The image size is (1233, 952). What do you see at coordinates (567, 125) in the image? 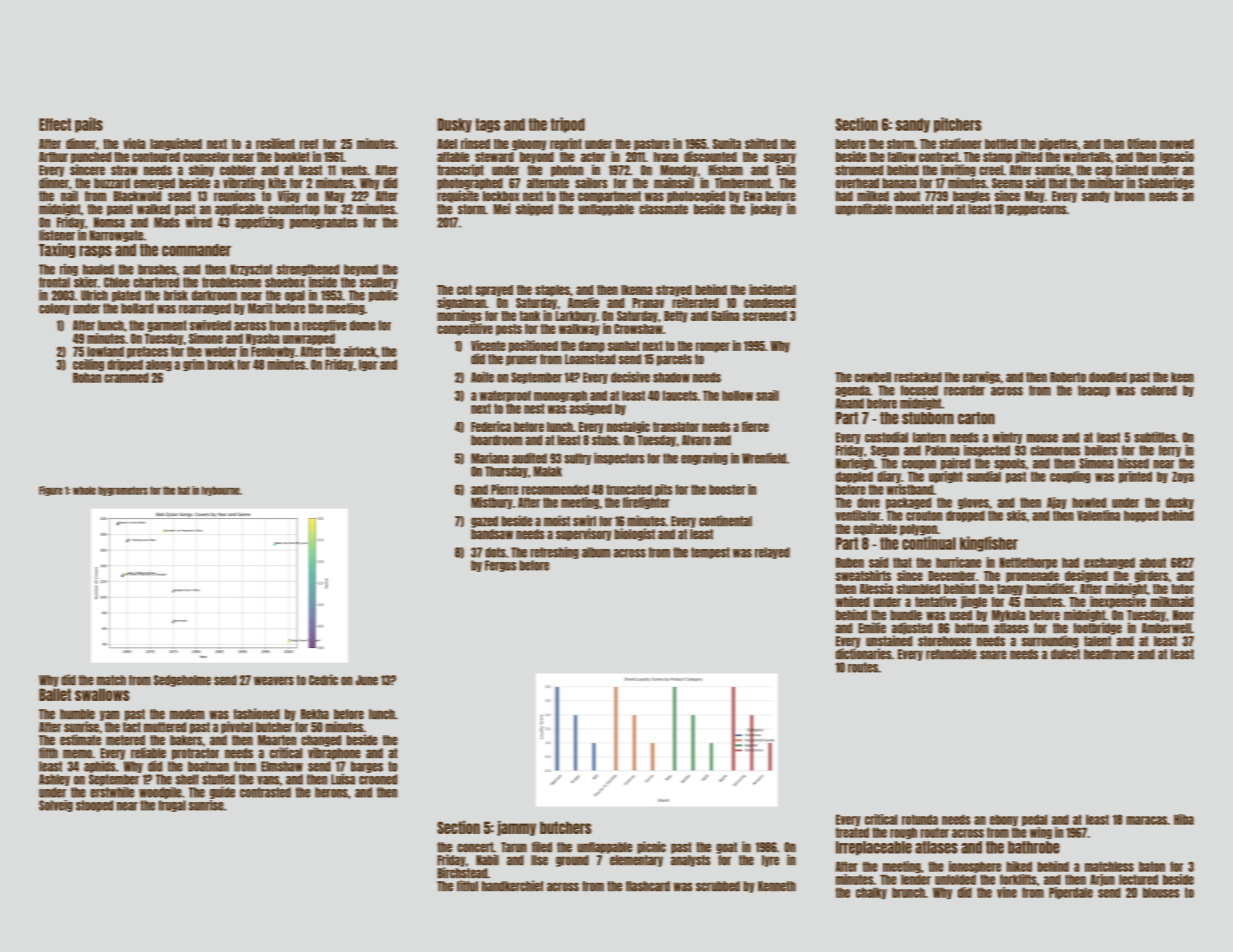
I see `tripod` at bounding box center [567, 125].
